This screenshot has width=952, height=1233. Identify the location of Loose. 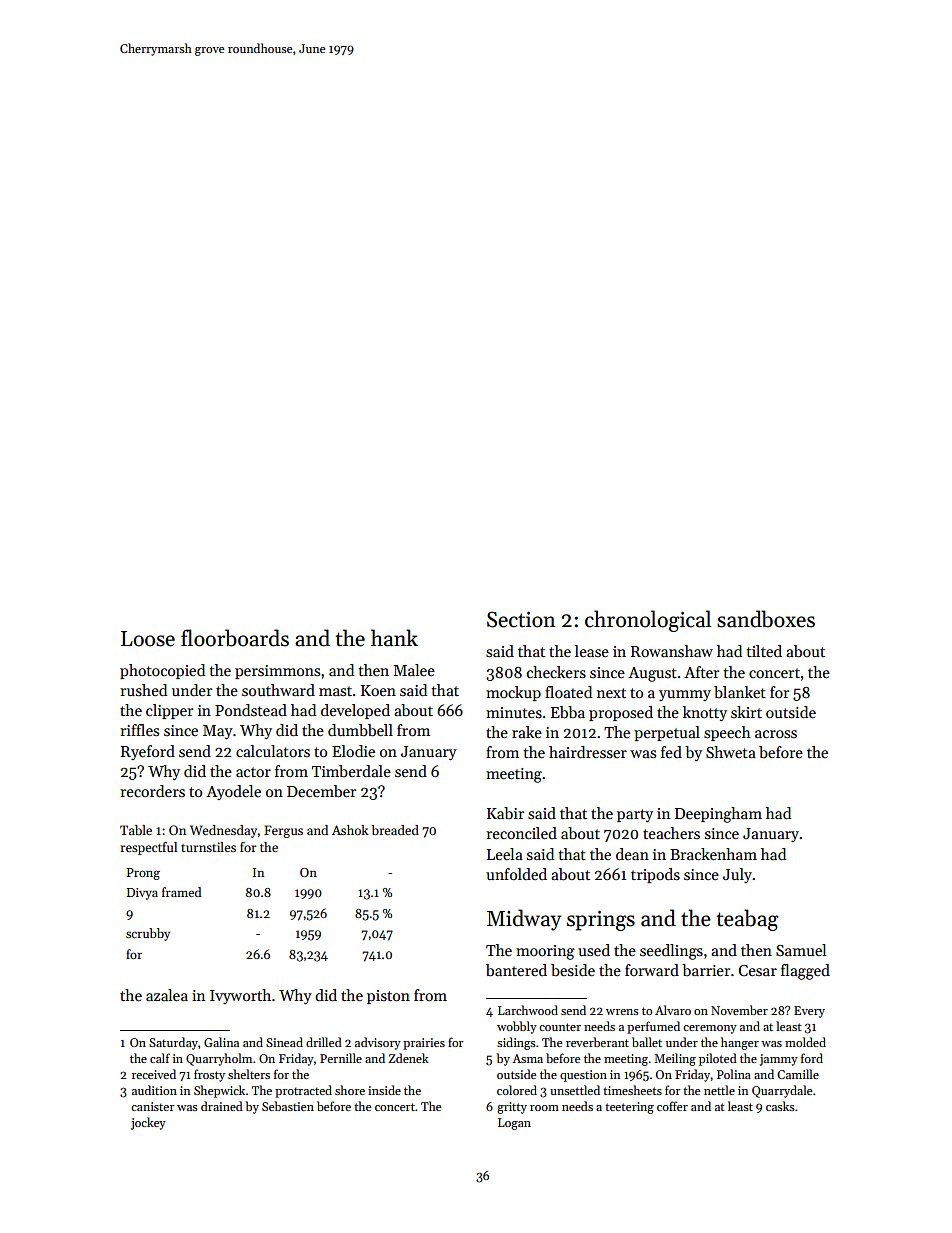
(148, 639).
